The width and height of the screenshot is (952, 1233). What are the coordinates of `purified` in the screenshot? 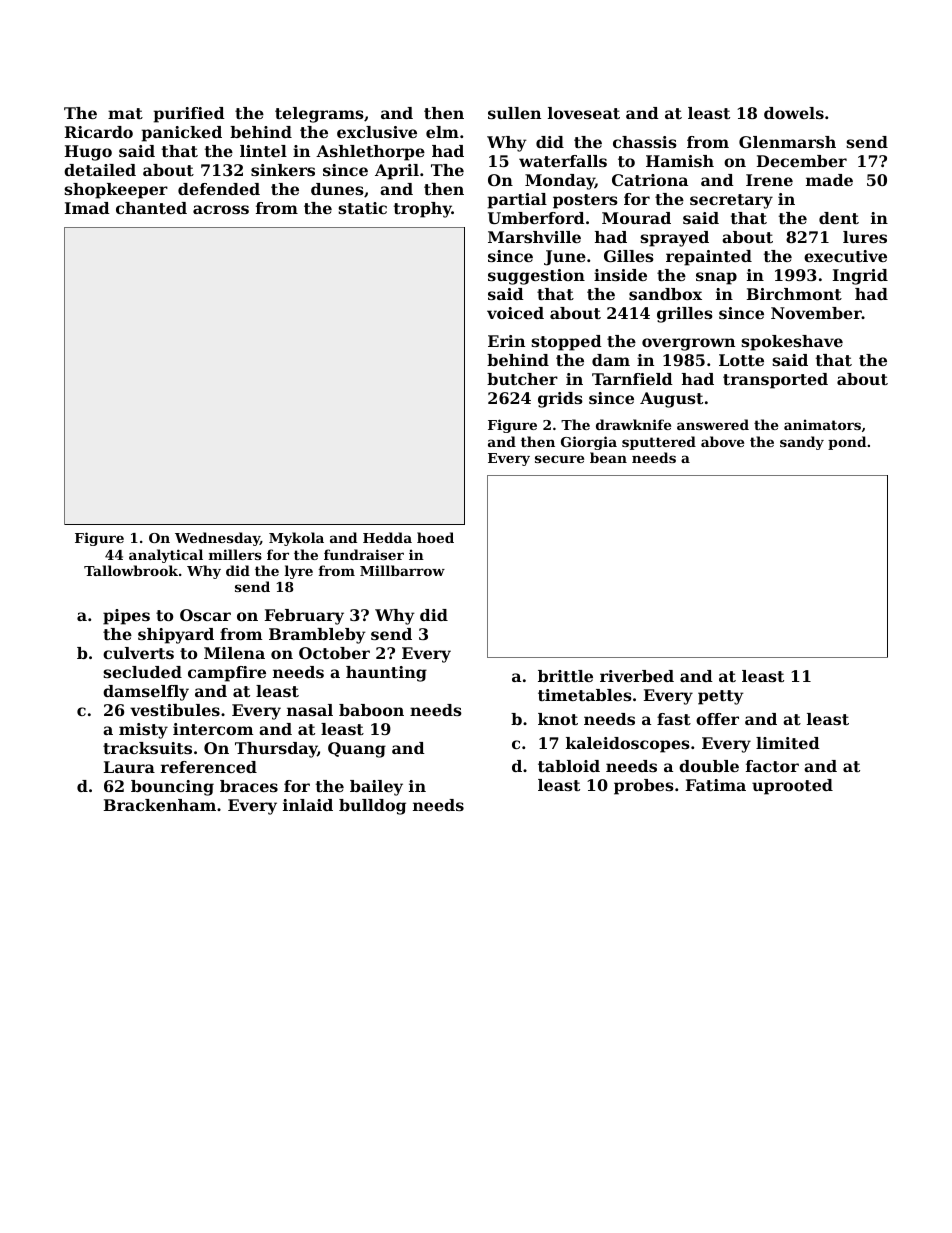 It's located at (189, 115).
